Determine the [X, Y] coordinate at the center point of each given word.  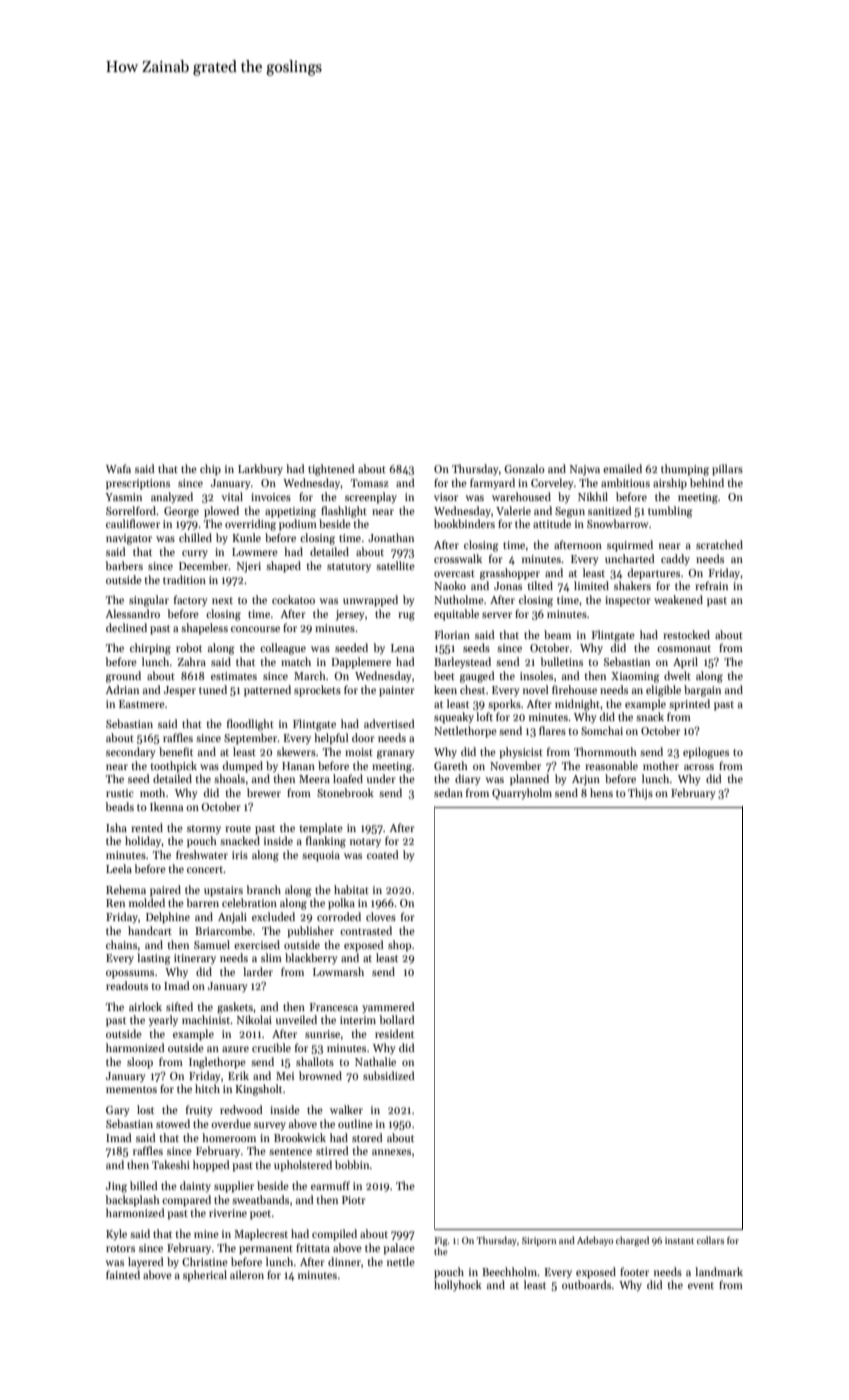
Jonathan [391, 537]
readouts [127, 985]
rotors [120, 1248]
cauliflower [133, 523]
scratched [719, 544]
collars [710, 1240]
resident [394, 1033]
